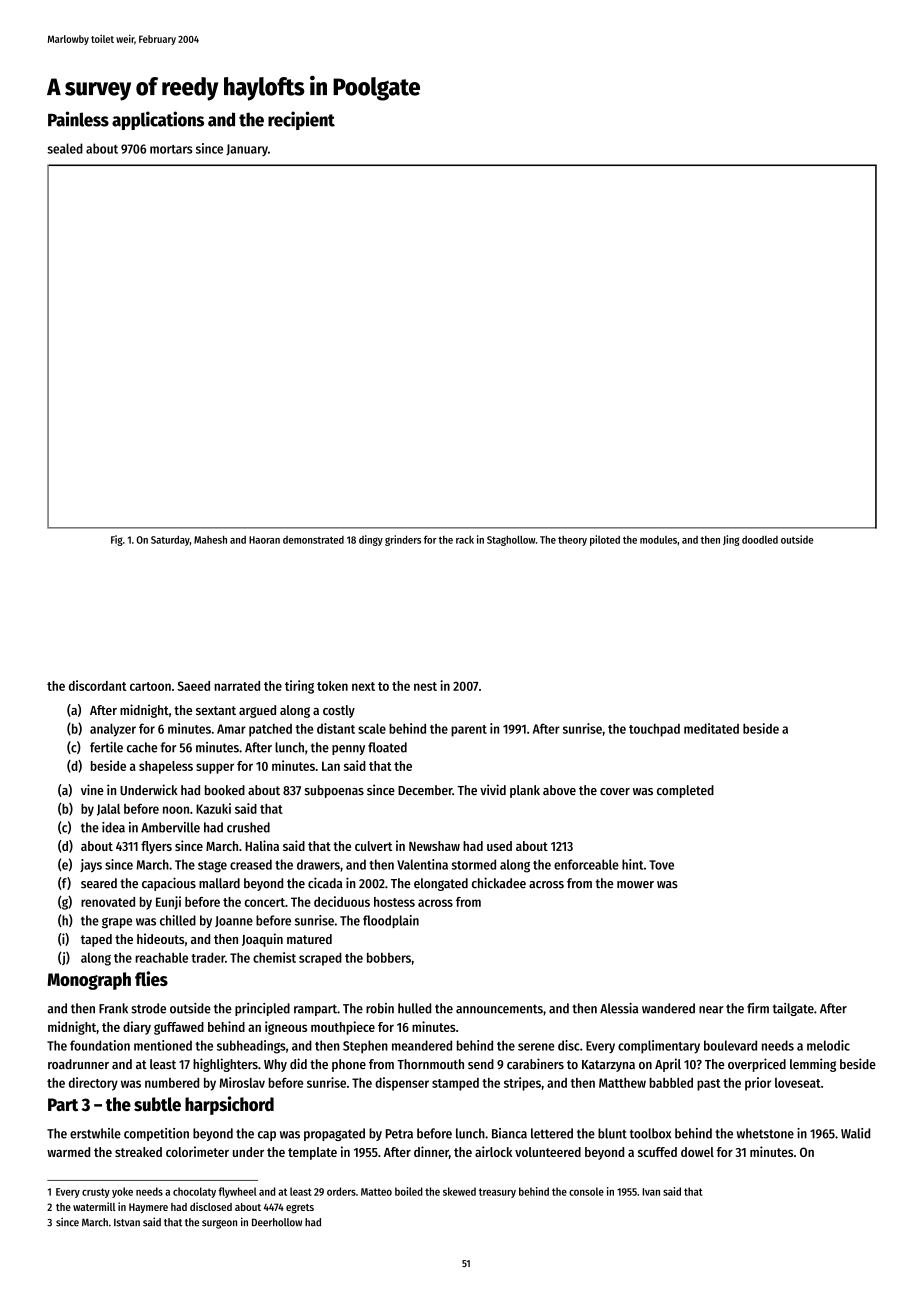 Image resolution: width=924 pixels, height=1308 pixels. Describe the element at coordinates (247, 150) in the screenshot. I see `January` at that location.
